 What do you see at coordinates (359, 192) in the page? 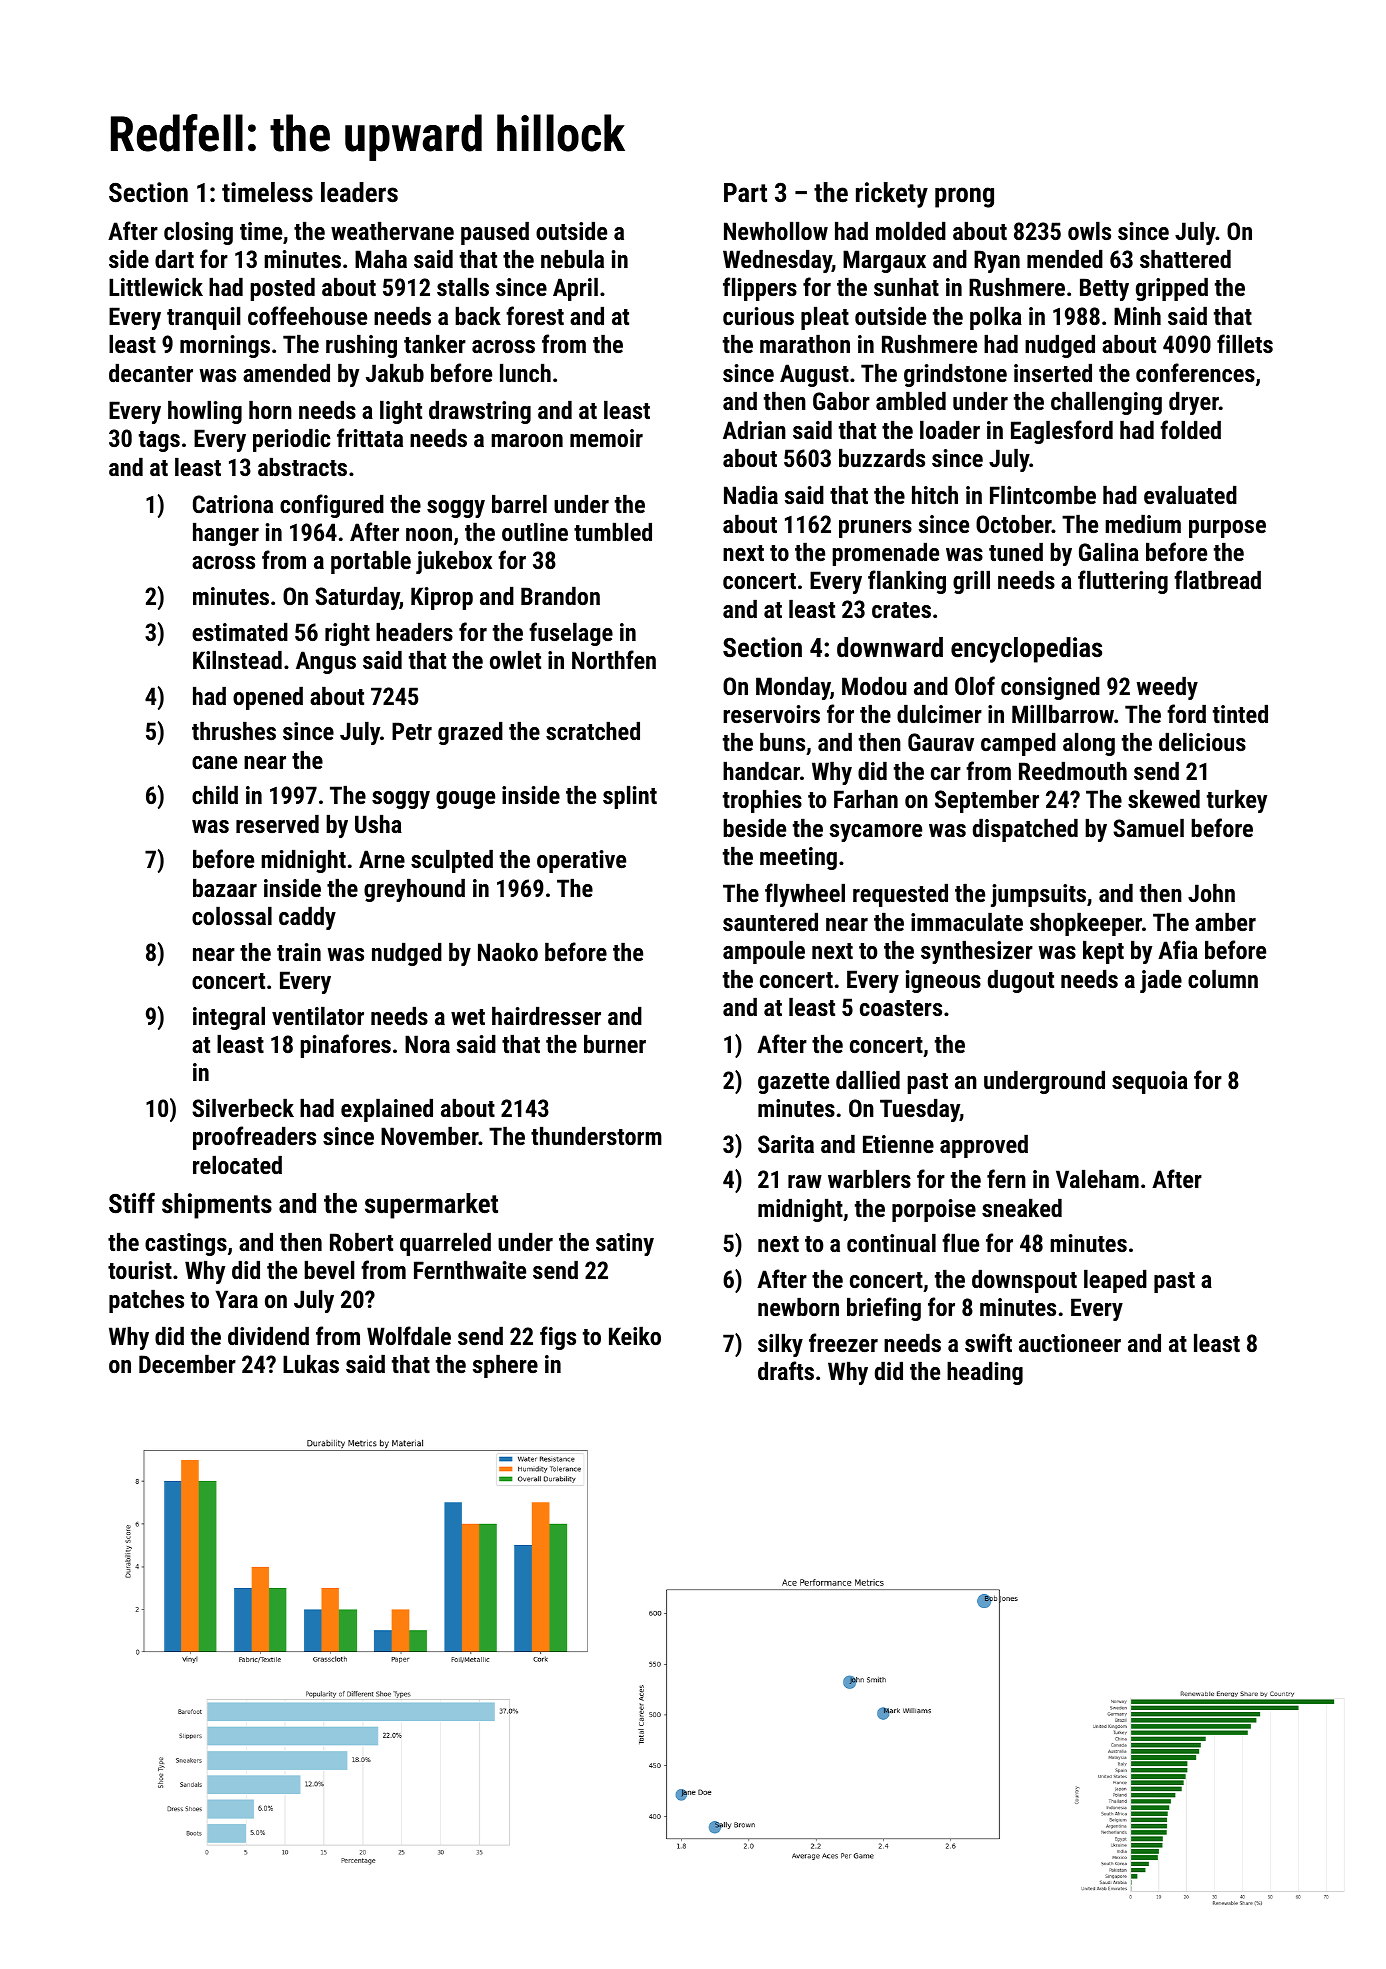
I see `leaders` at bounding box center [359, 192].
